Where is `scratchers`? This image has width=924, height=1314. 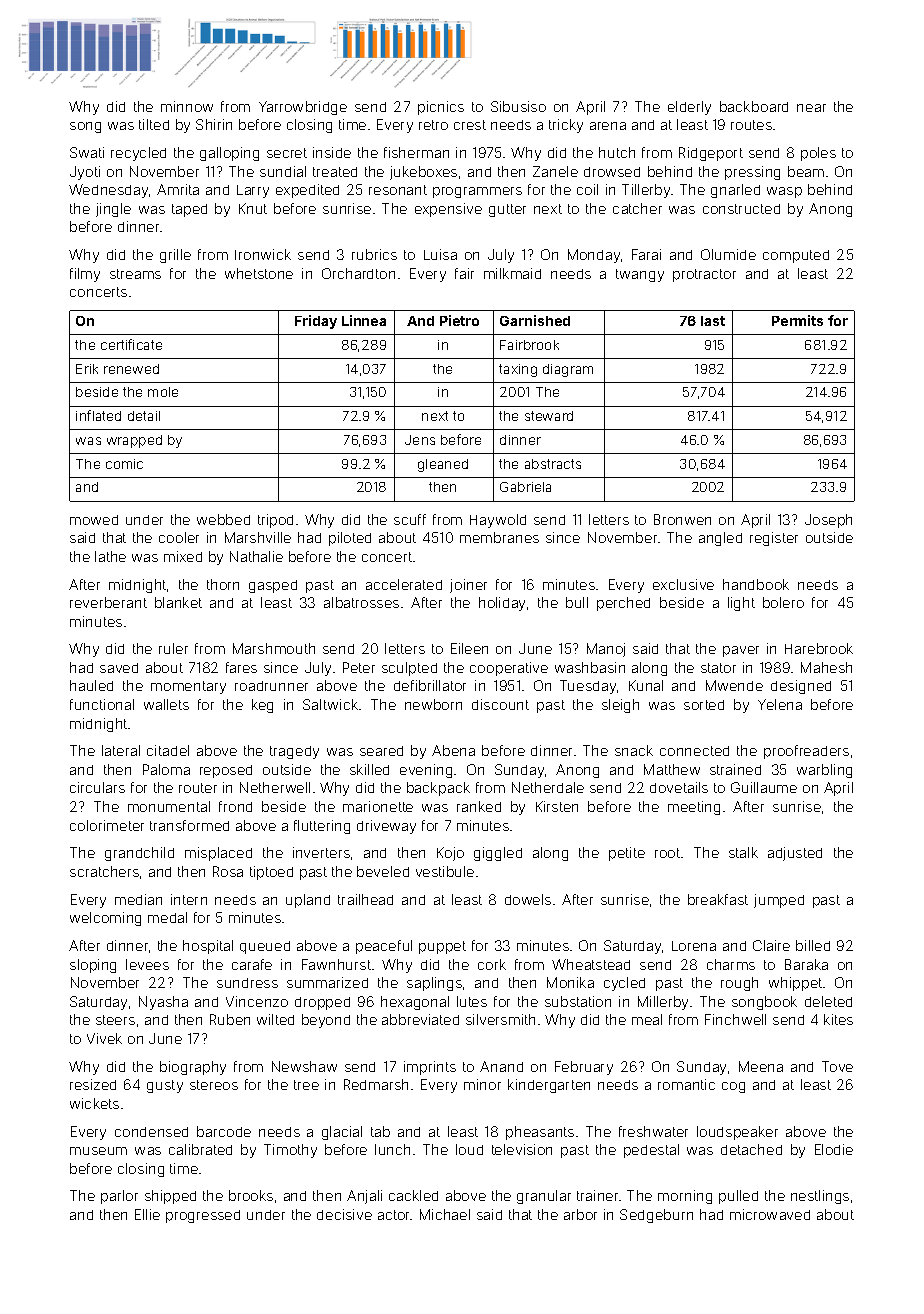
scratchers is located at coordinates (104, 871).
